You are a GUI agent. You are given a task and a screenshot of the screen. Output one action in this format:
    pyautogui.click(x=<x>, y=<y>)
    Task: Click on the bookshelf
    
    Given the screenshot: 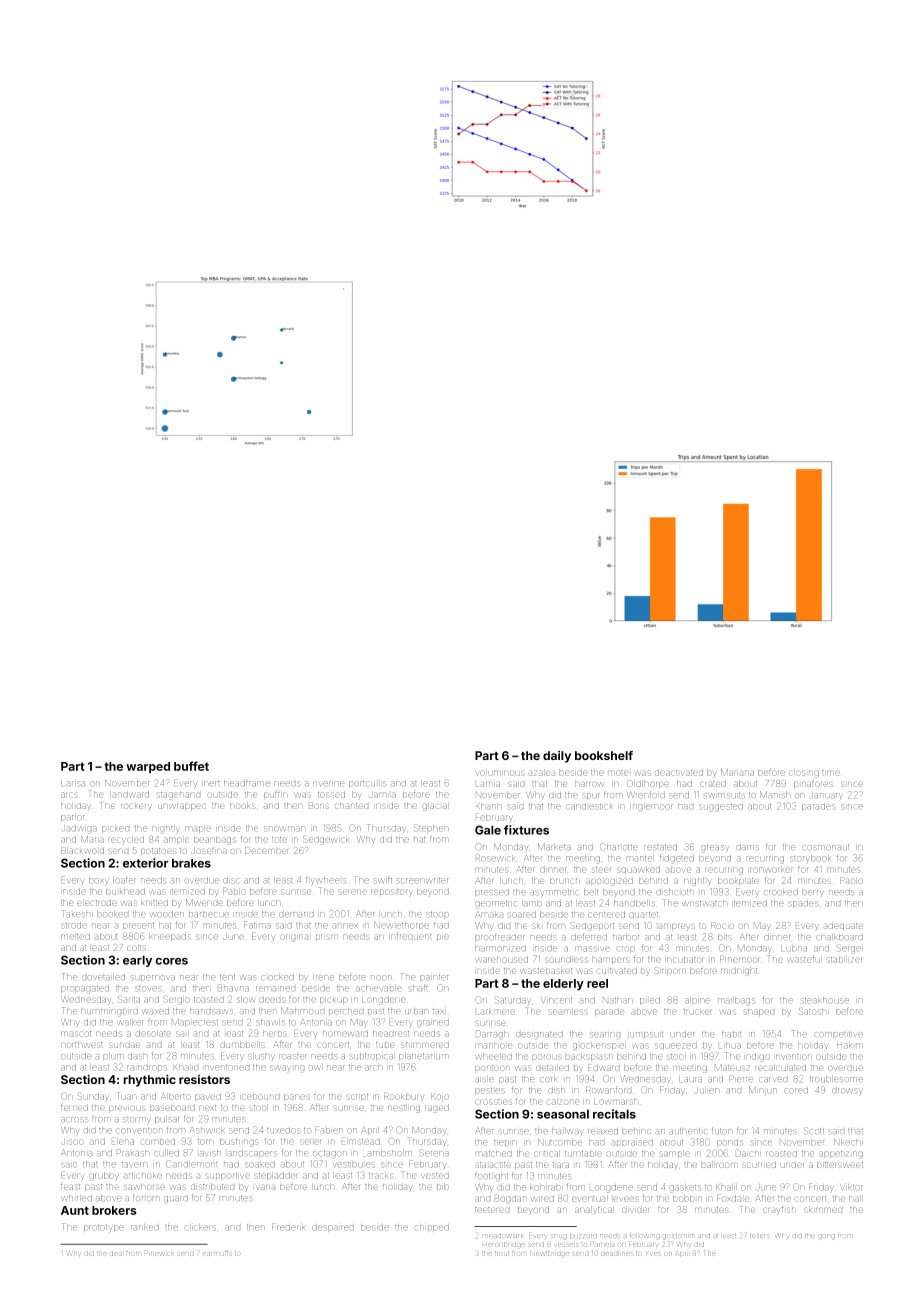 What is the action you would take?
    pyautogui.click(x=604, y=755)
